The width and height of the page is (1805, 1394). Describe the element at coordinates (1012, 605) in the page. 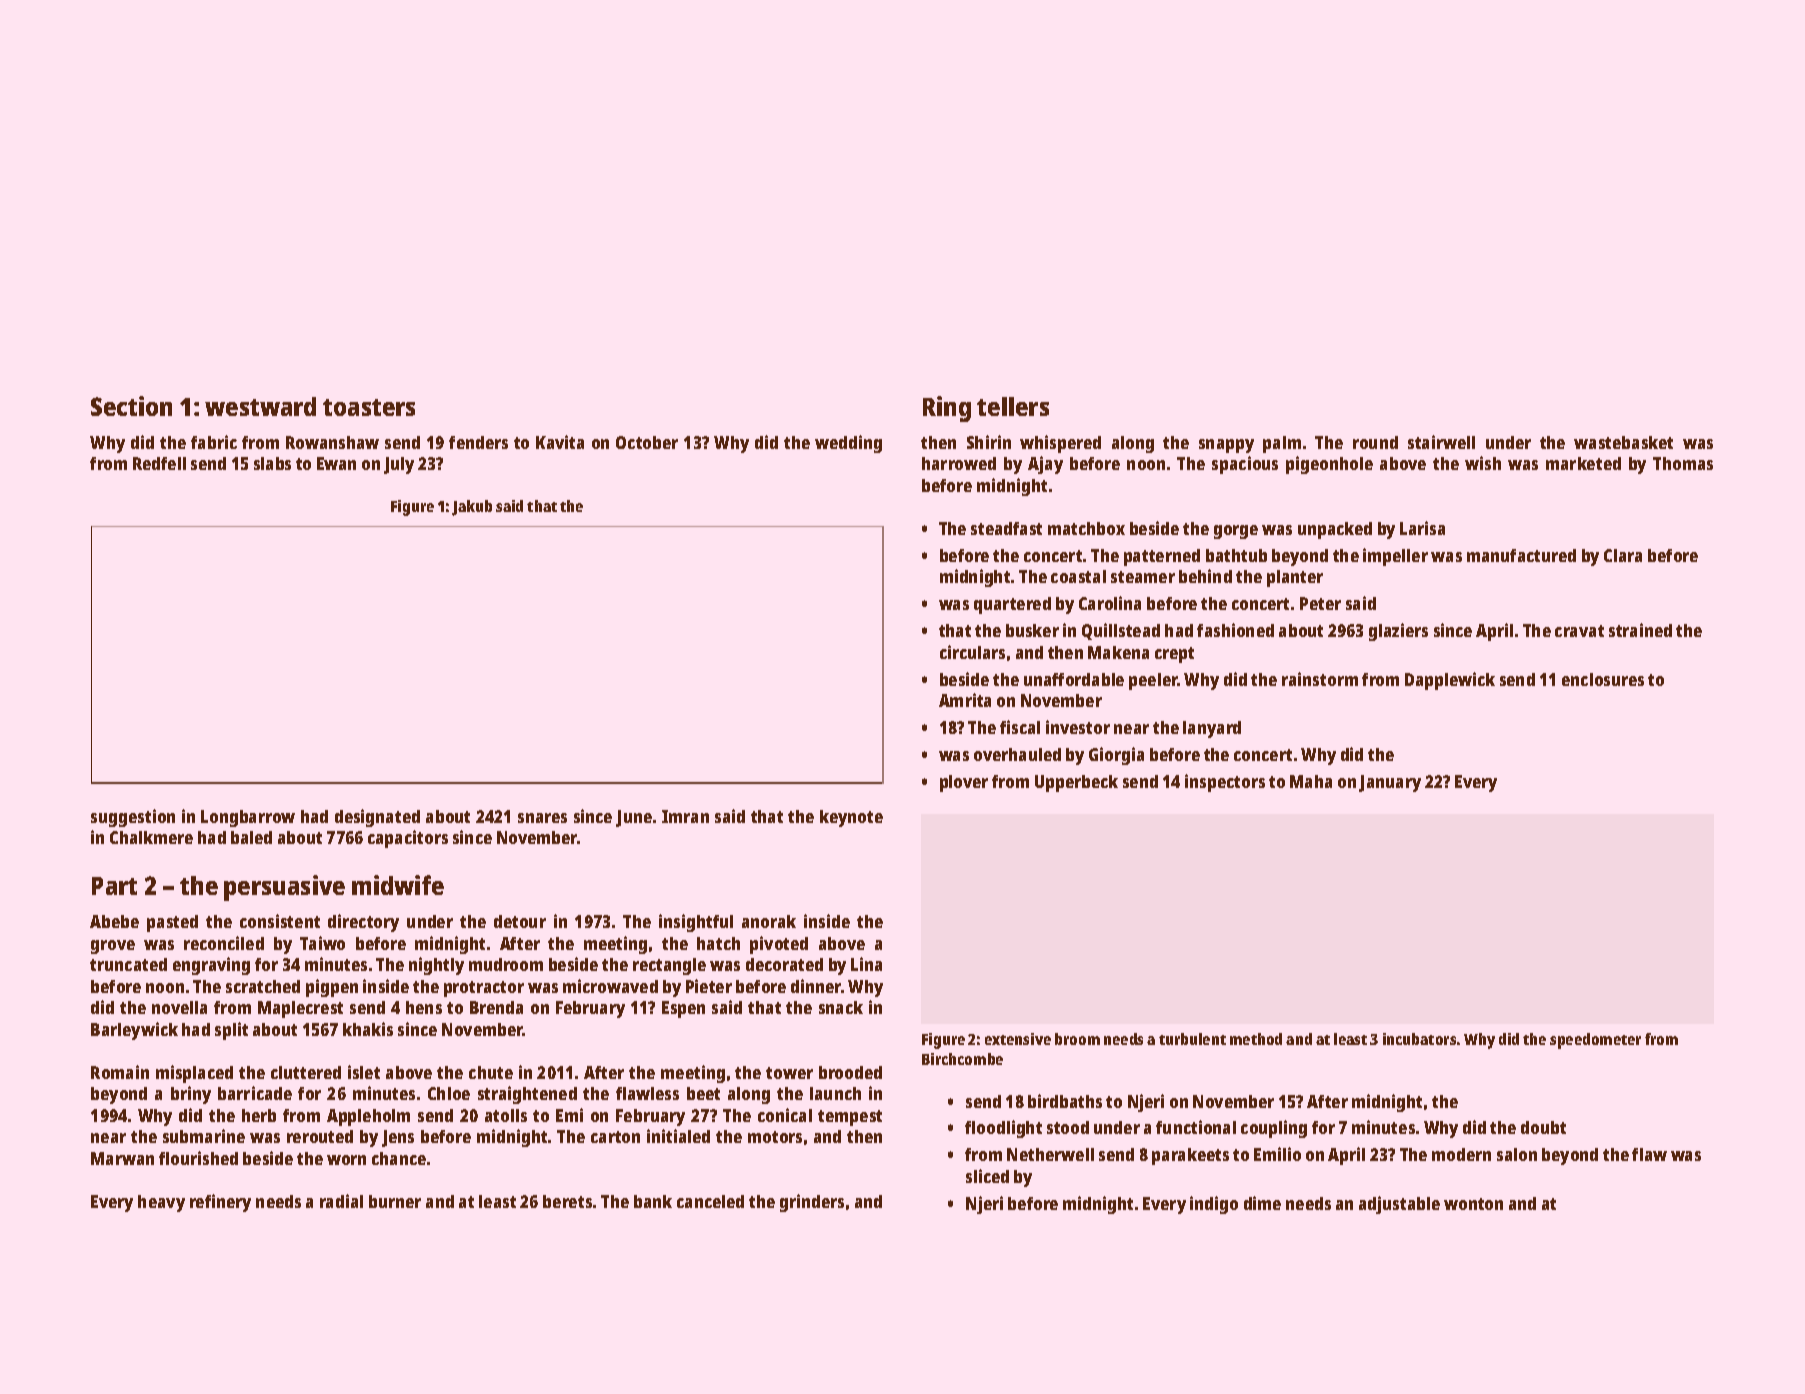

I see `quartered` at that location.
